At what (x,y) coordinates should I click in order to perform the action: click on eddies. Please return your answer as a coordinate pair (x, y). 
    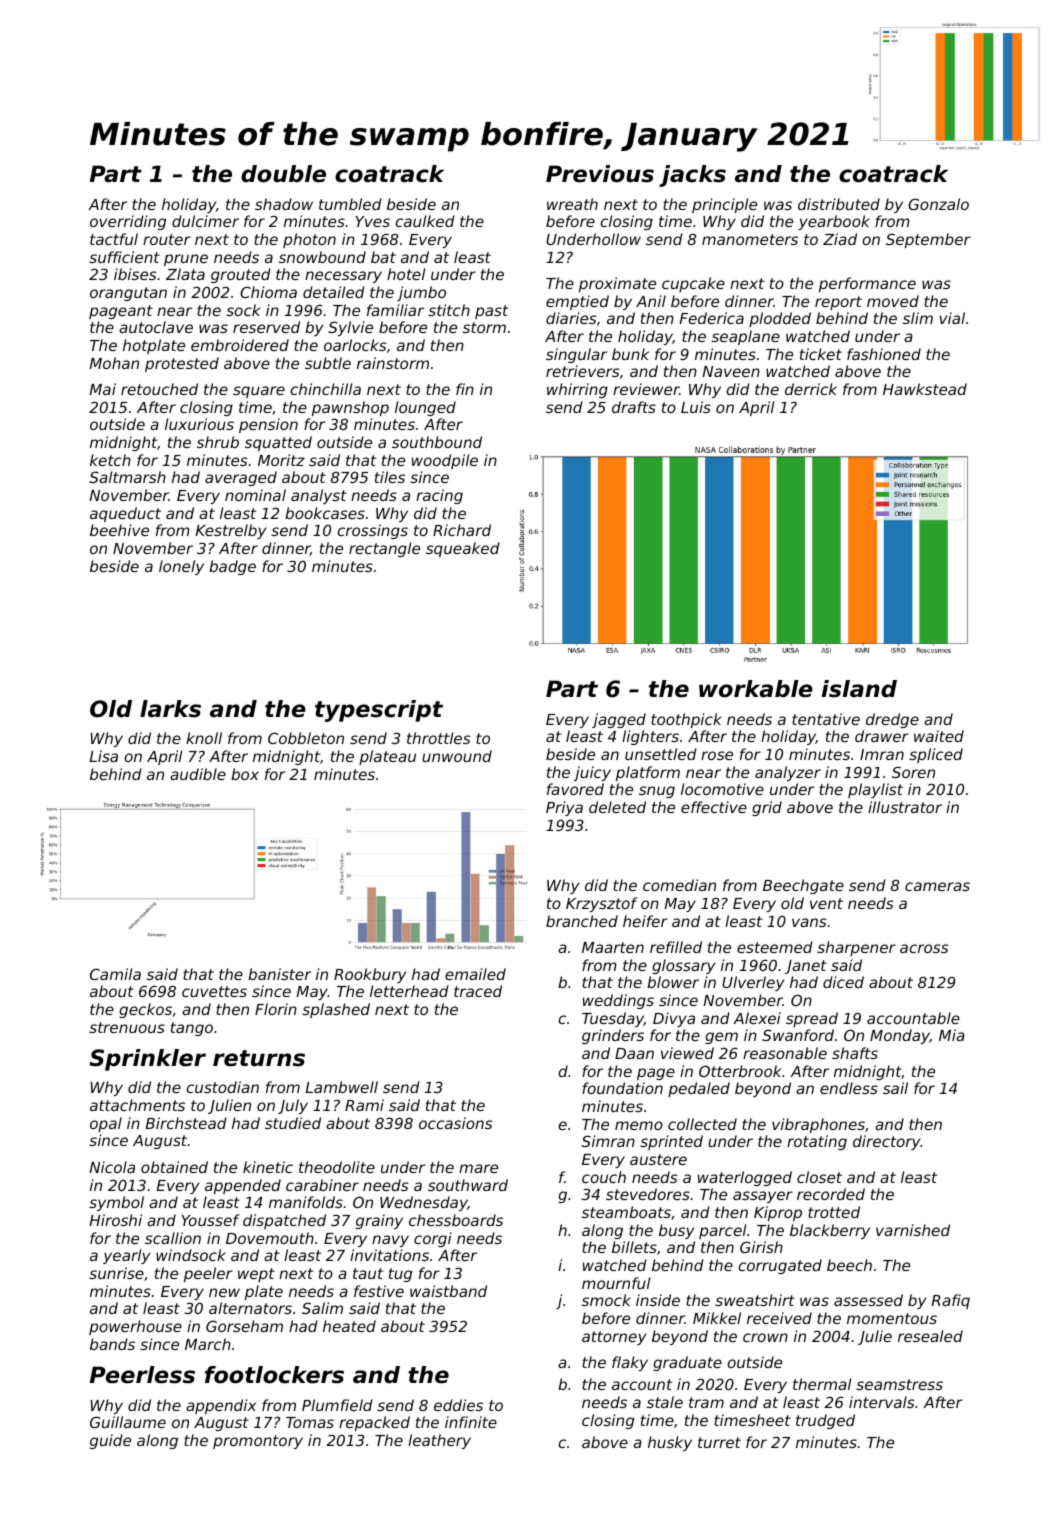
    Looking at the image, I should click on (458, 1405).
